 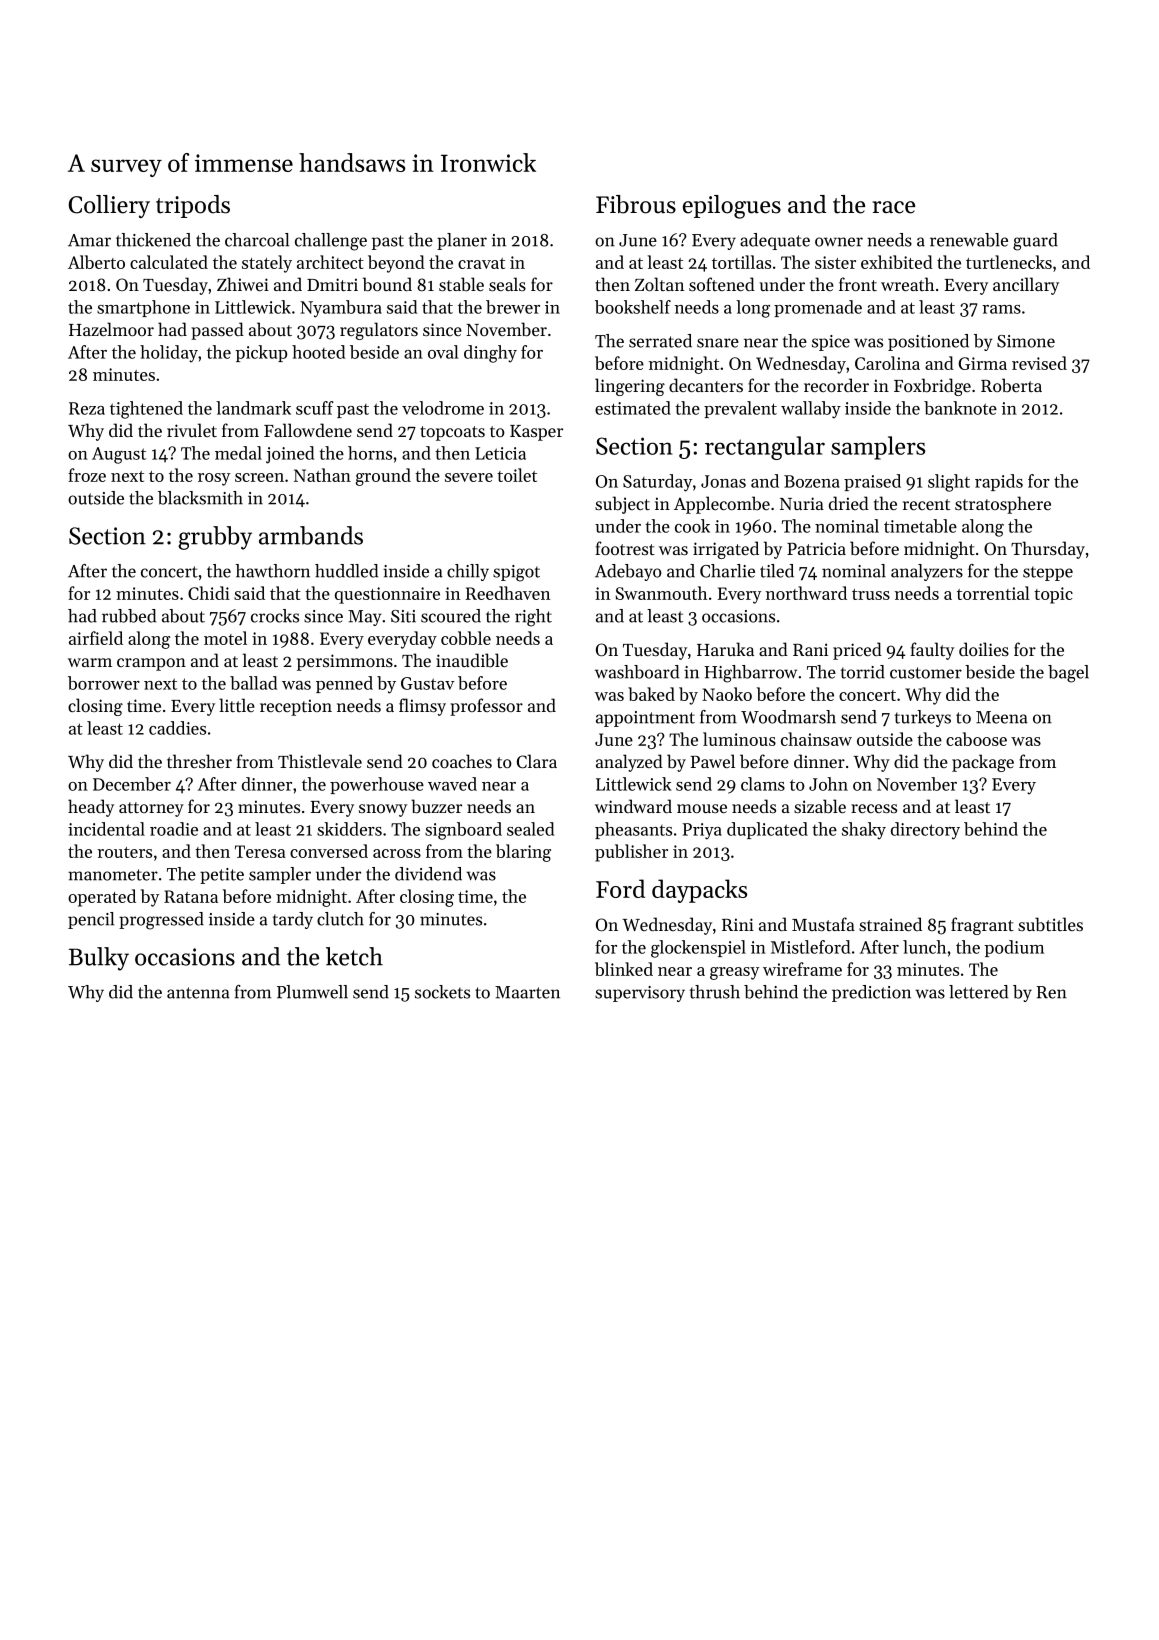 What do you see at coordinates (260, 851) in the screenshot?
I see `Teresa` at bounding box center [260, 851].
